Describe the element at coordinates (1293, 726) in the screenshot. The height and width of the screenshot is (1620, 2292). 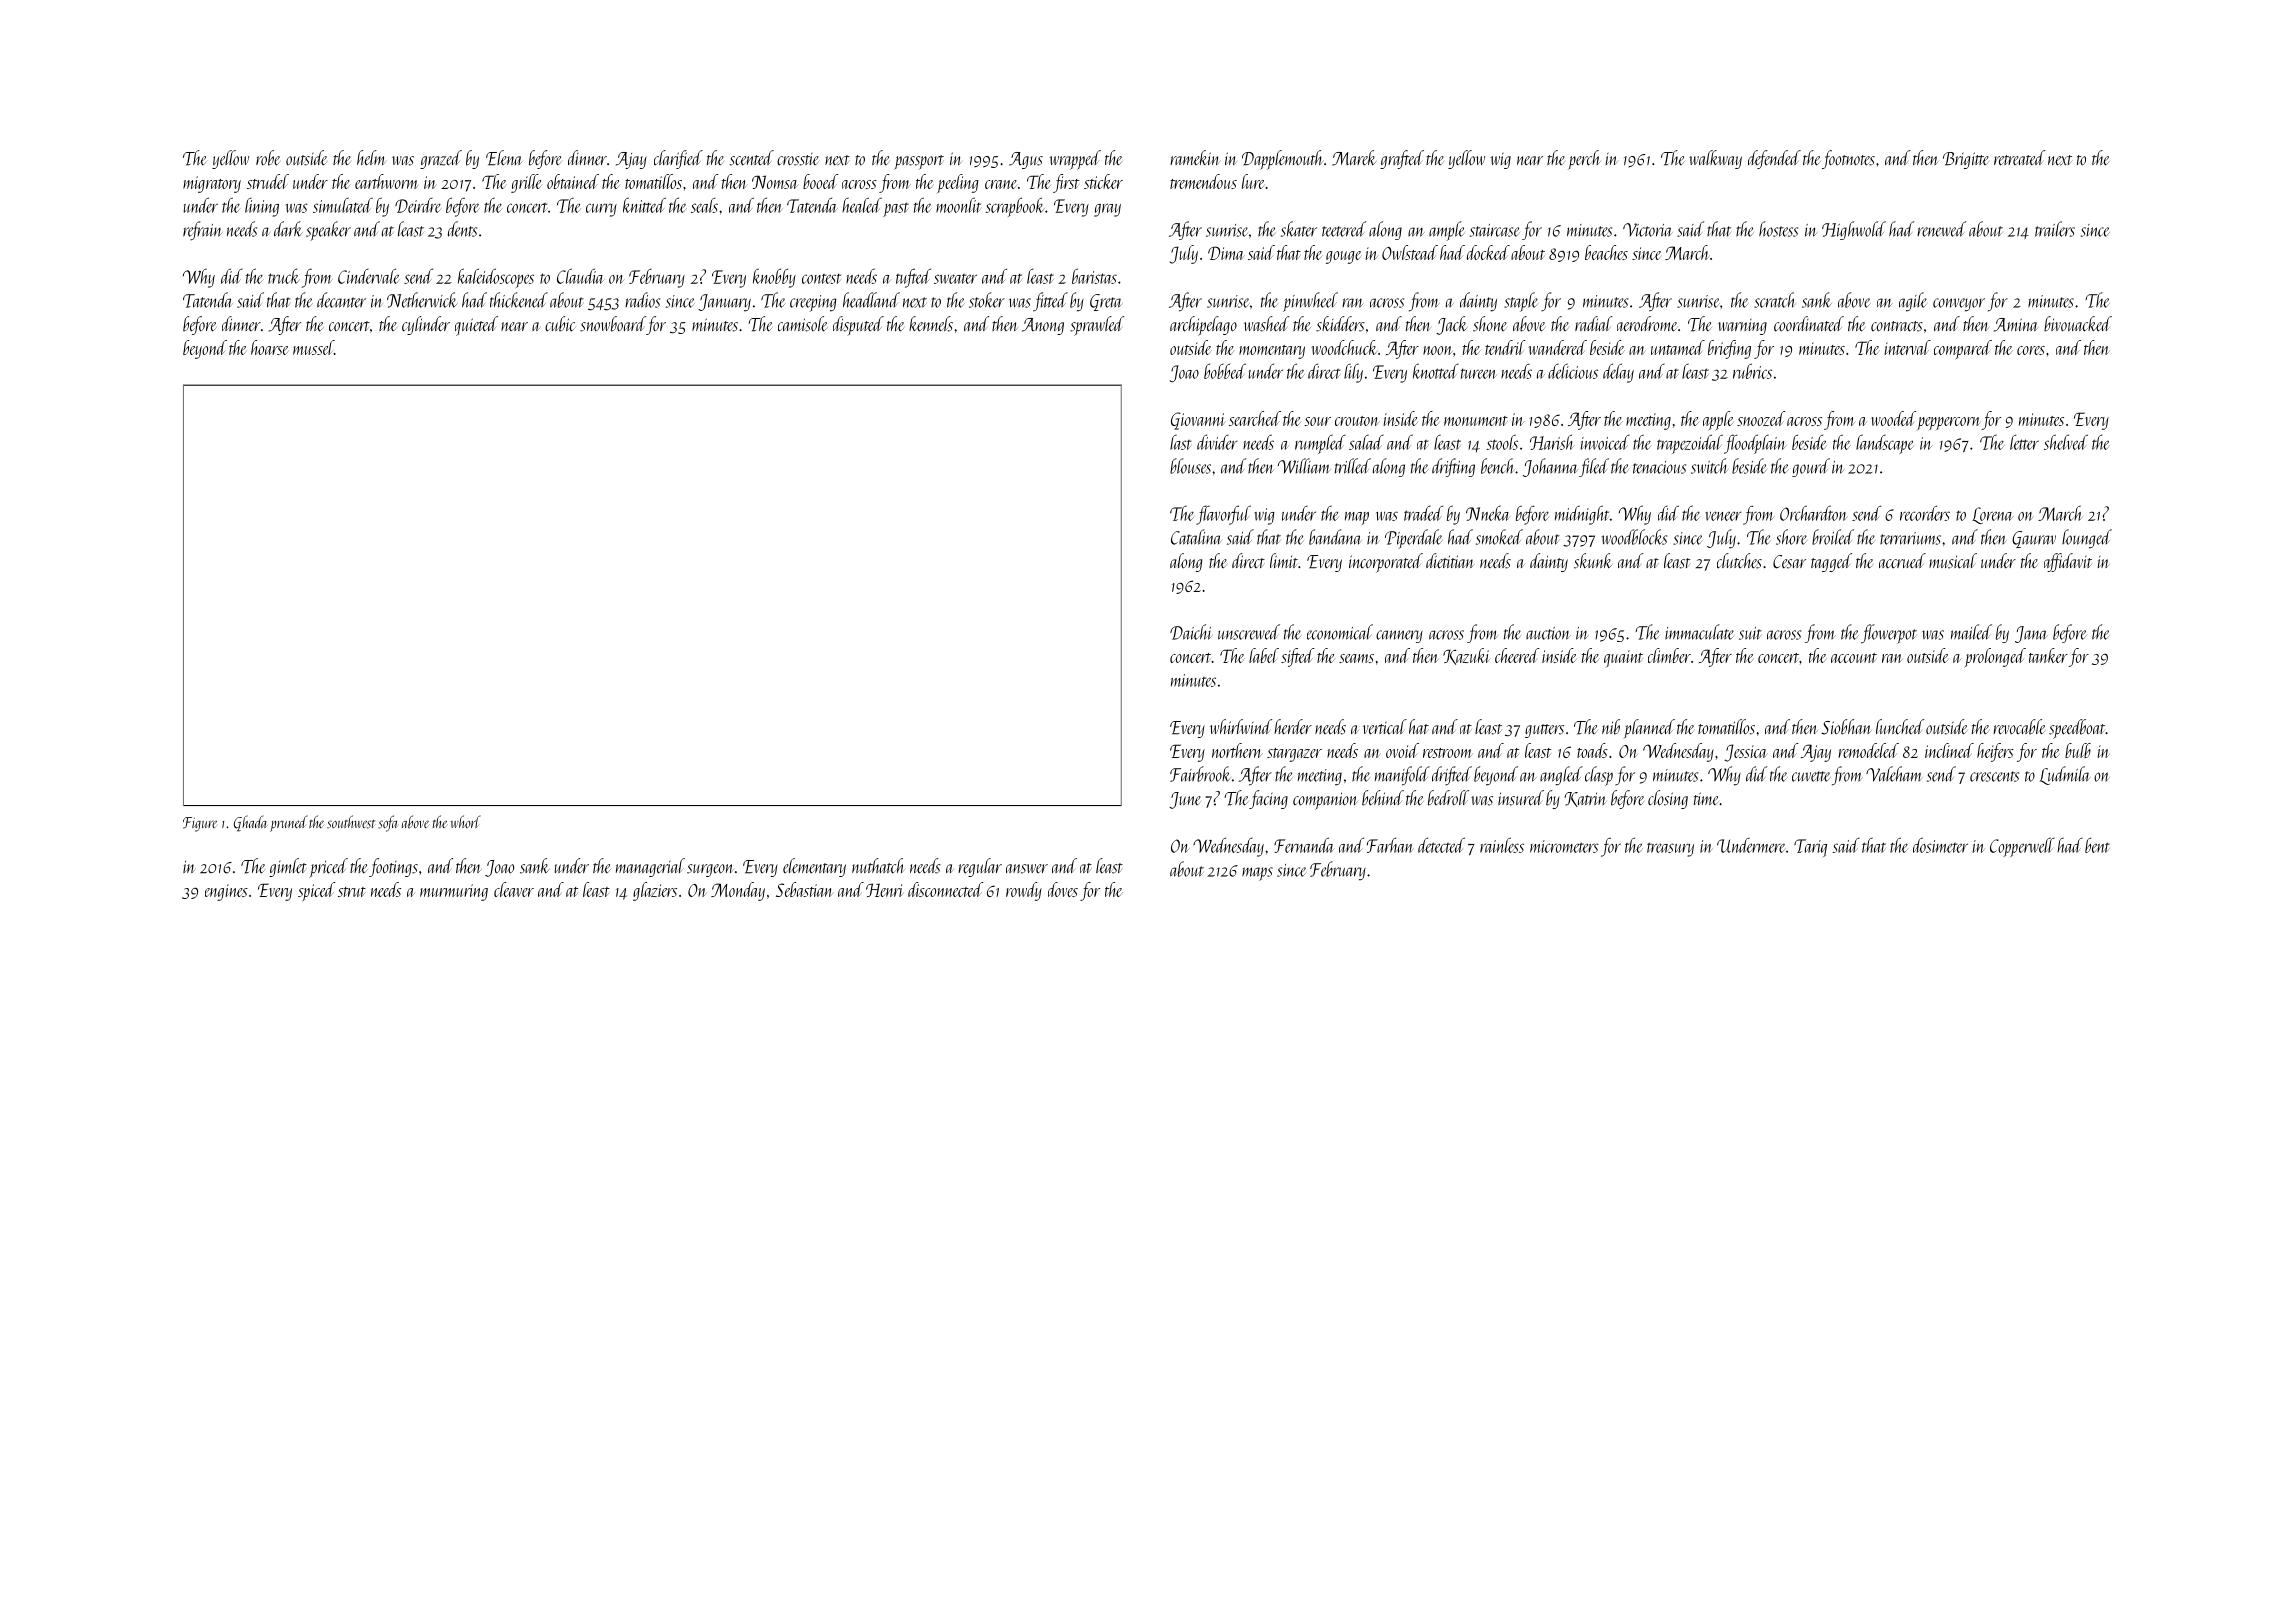
I see `herder` at that location.
